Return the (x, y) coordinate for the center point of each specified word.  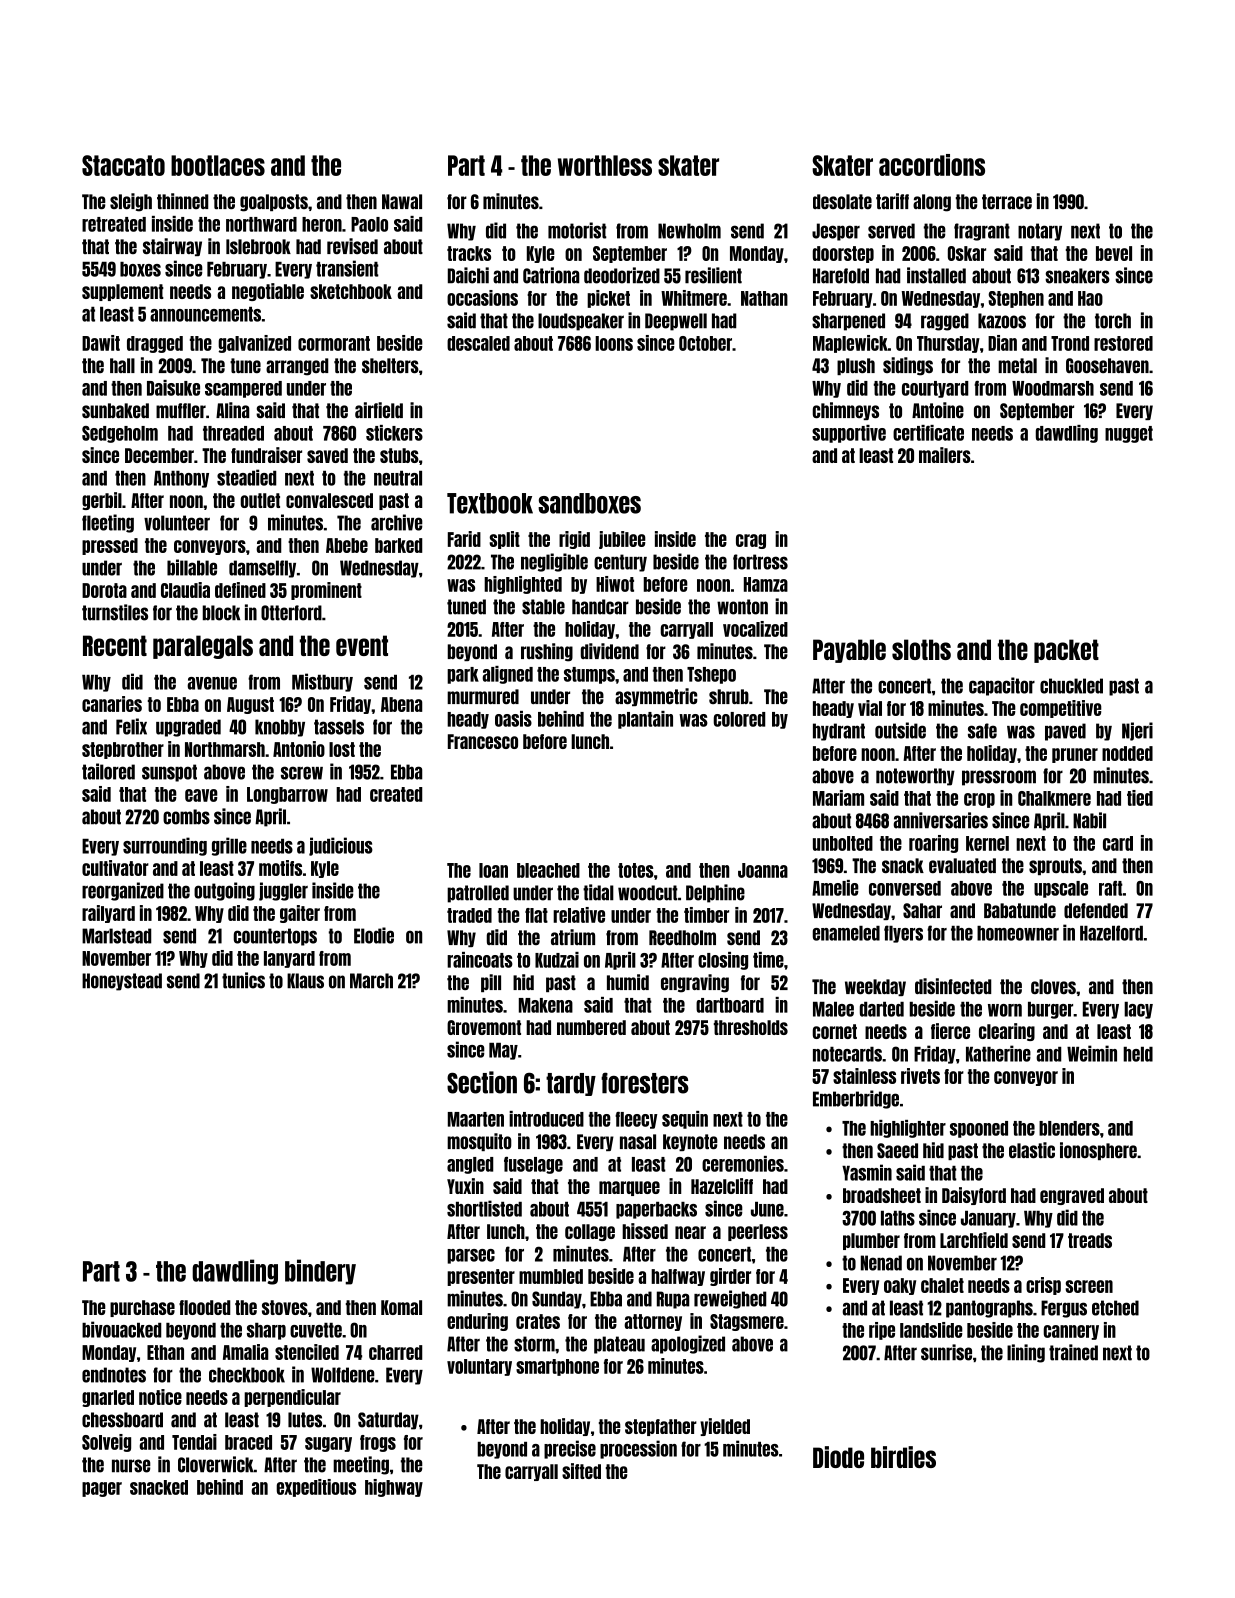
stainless (864, 1076)
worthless (605, 165)
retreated (114, 224)
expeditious (316, 1488)
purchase (142, 1308)
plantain (645, 720)
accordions (932, 165)
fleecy (636, 1120)
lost (342, 749)
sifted (581, 1471)
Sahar (922, 910)
